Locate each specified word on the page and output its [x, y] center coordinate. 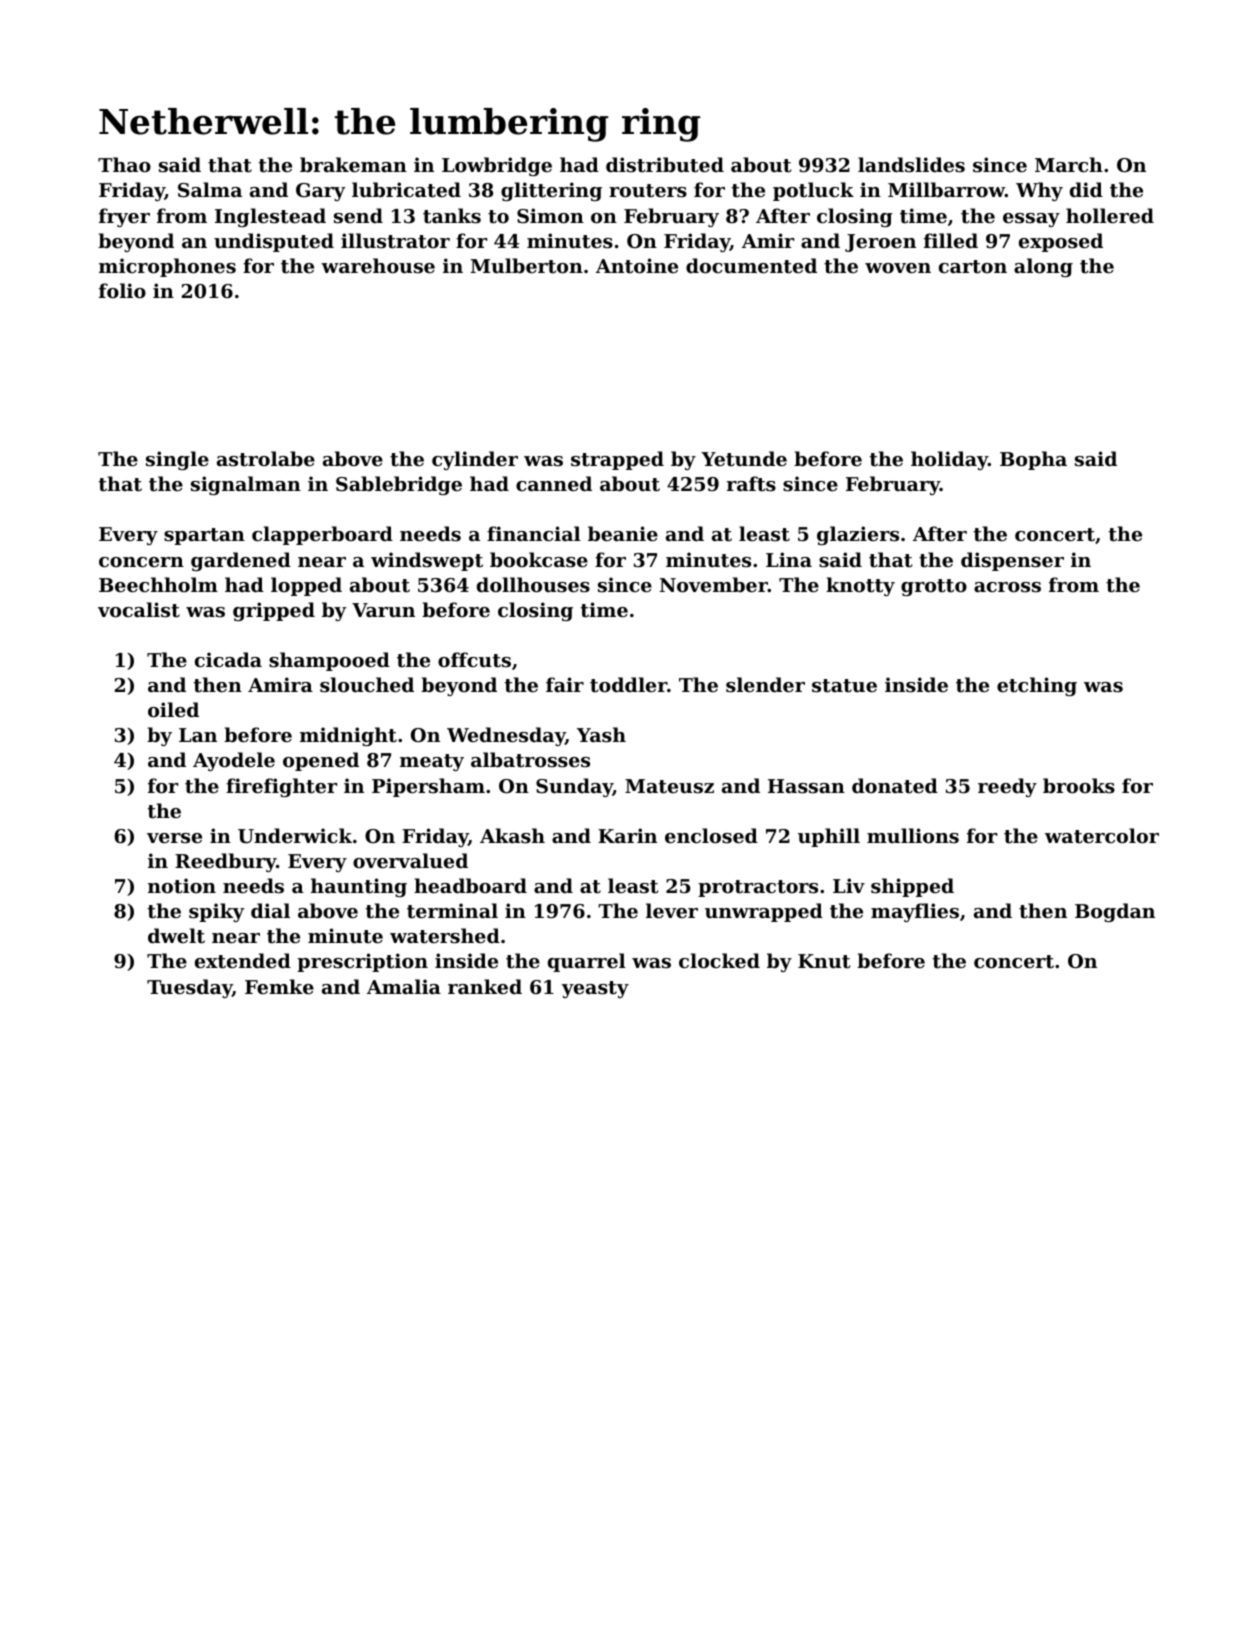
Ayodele [234, 761]
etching [1037, 686]
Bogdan [1115, 912]
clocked [719, 960]
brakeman [353, 164]
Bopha [1033, 460]
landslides [911, 165]
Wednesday [506, 736]
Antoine [637, 266]
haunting [359, 887]
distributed [665, 164]
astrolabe [266, 459]
